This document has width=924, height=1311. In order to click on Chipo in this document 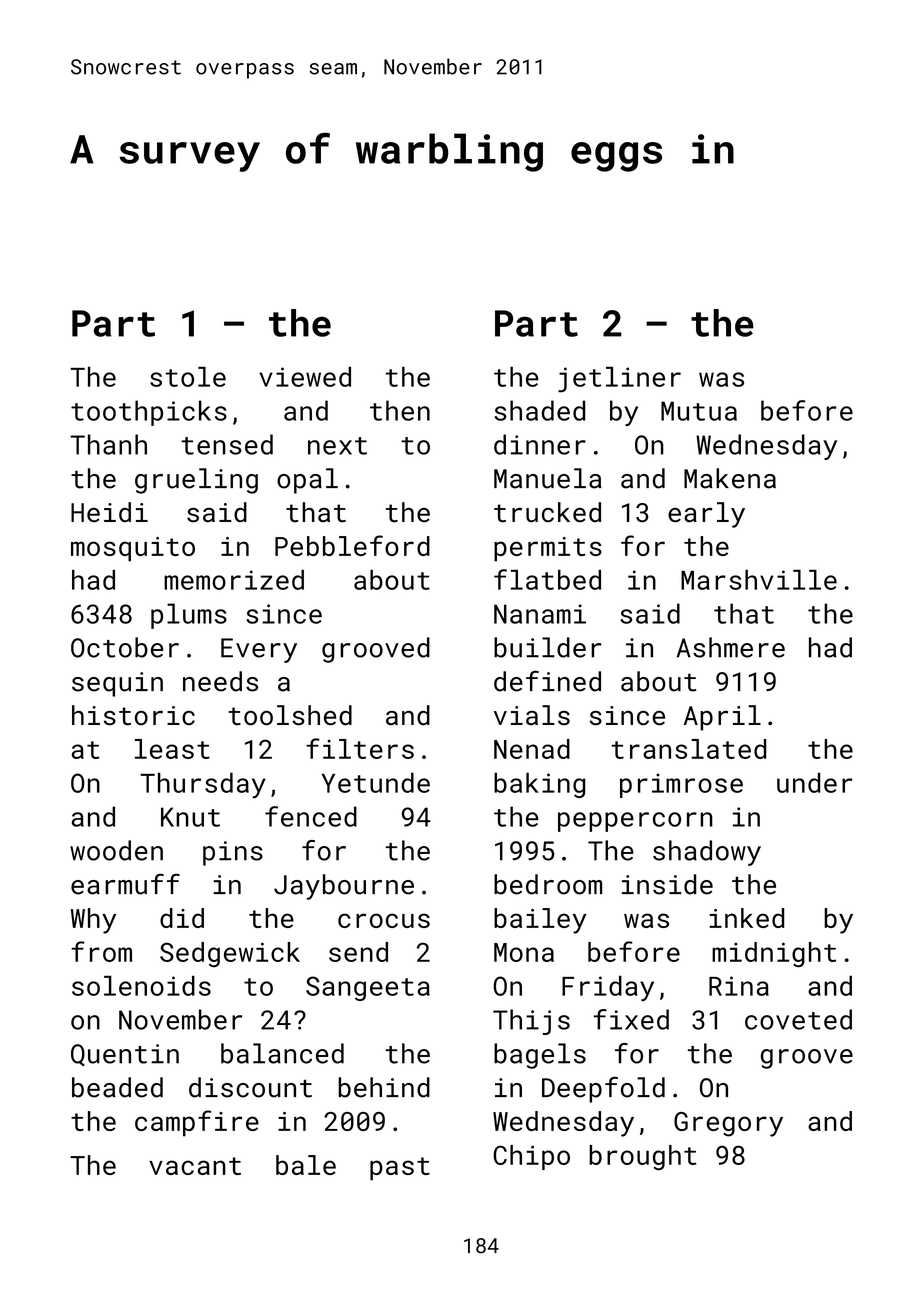, I will do `click(531, 1157)`.
